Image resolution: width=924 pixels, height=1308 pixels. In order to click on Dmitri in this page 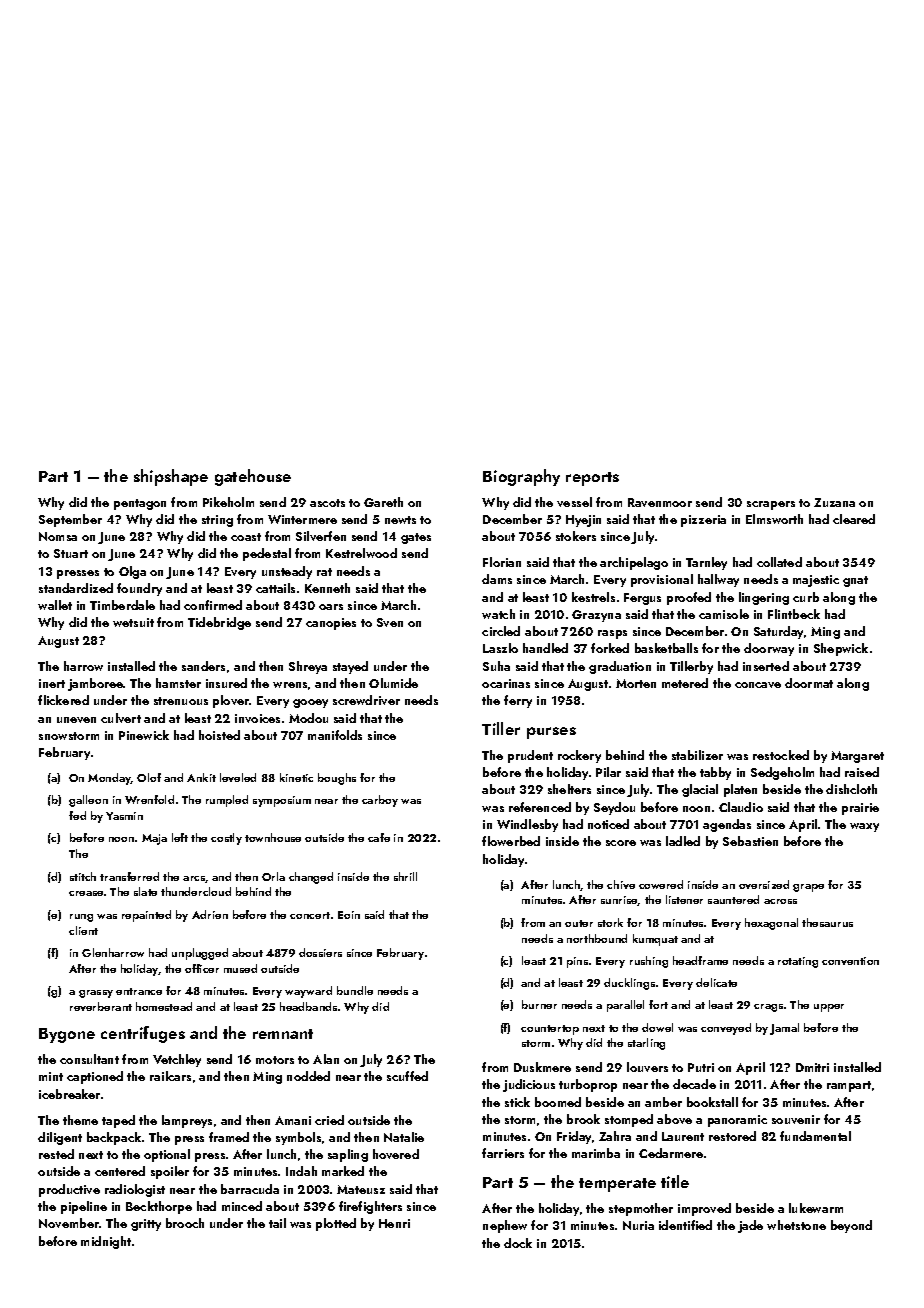, I will do `click(812, 1067)`.
